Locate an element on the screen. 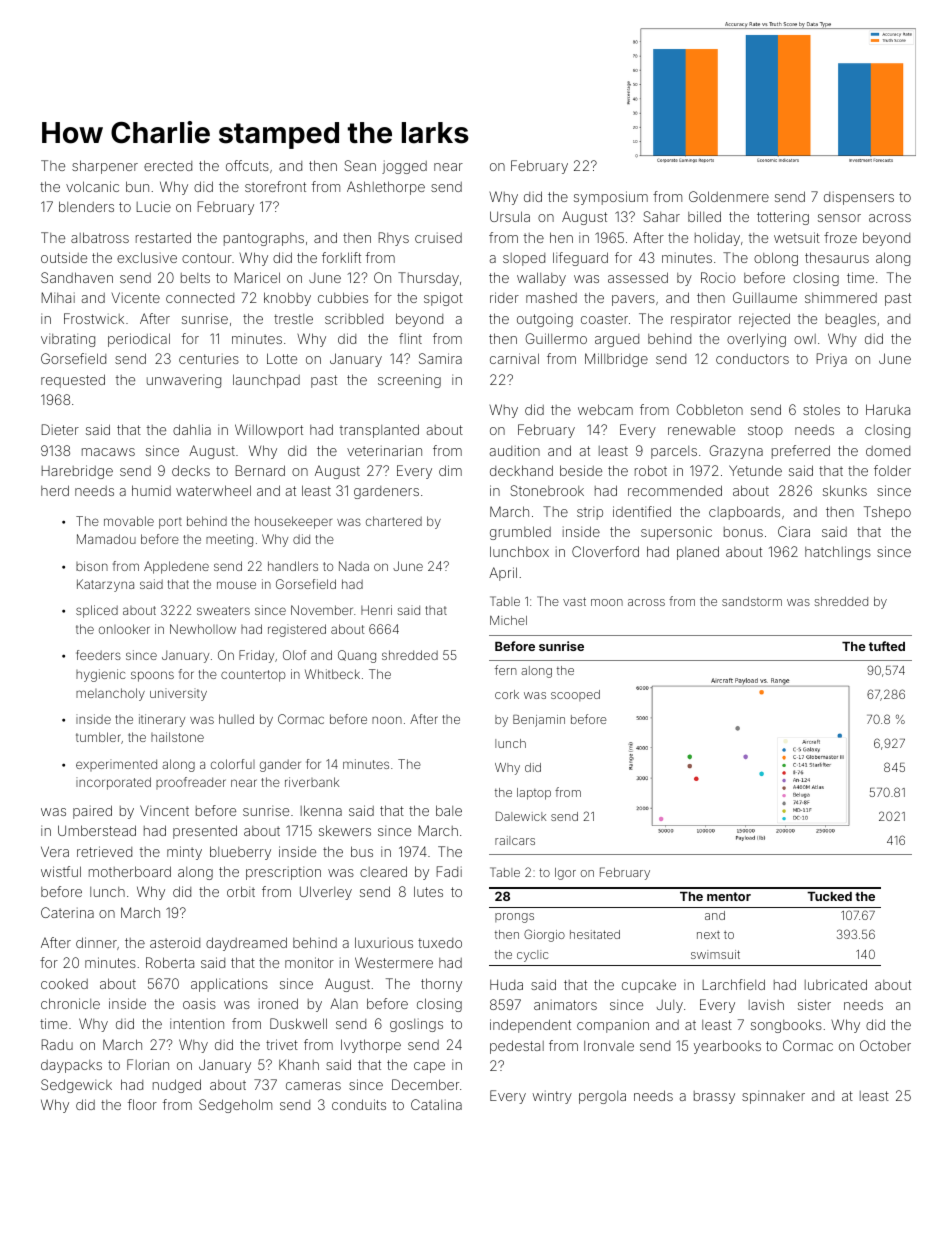 This screenshot has height=1233, width=952. Tucked is located at coordinates (829, 896).
